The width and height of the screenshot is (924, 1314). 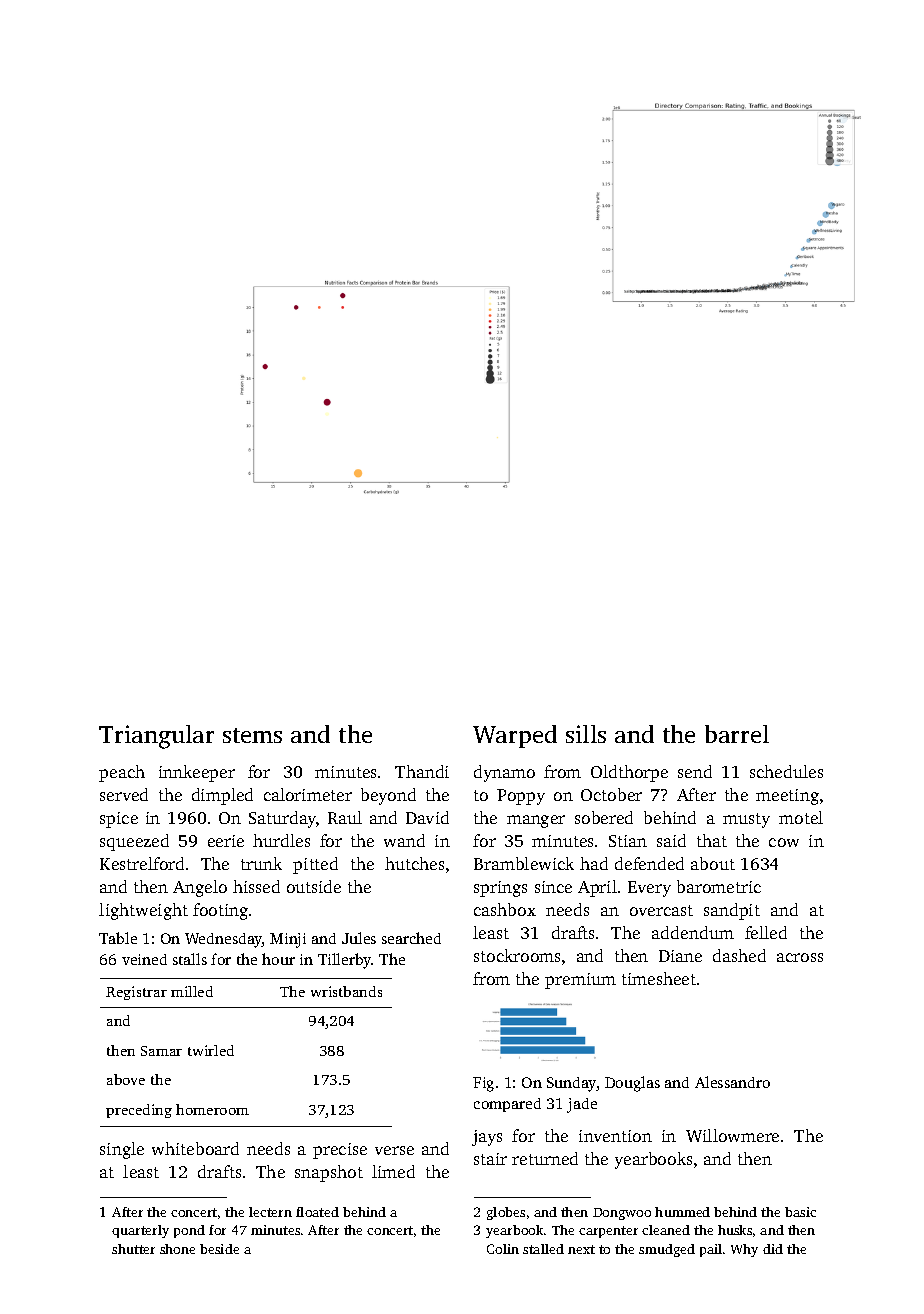 What do you see at coordinates (388, 796) in the screenshot?
I see `beyond` at bounding box center [388, 796].
